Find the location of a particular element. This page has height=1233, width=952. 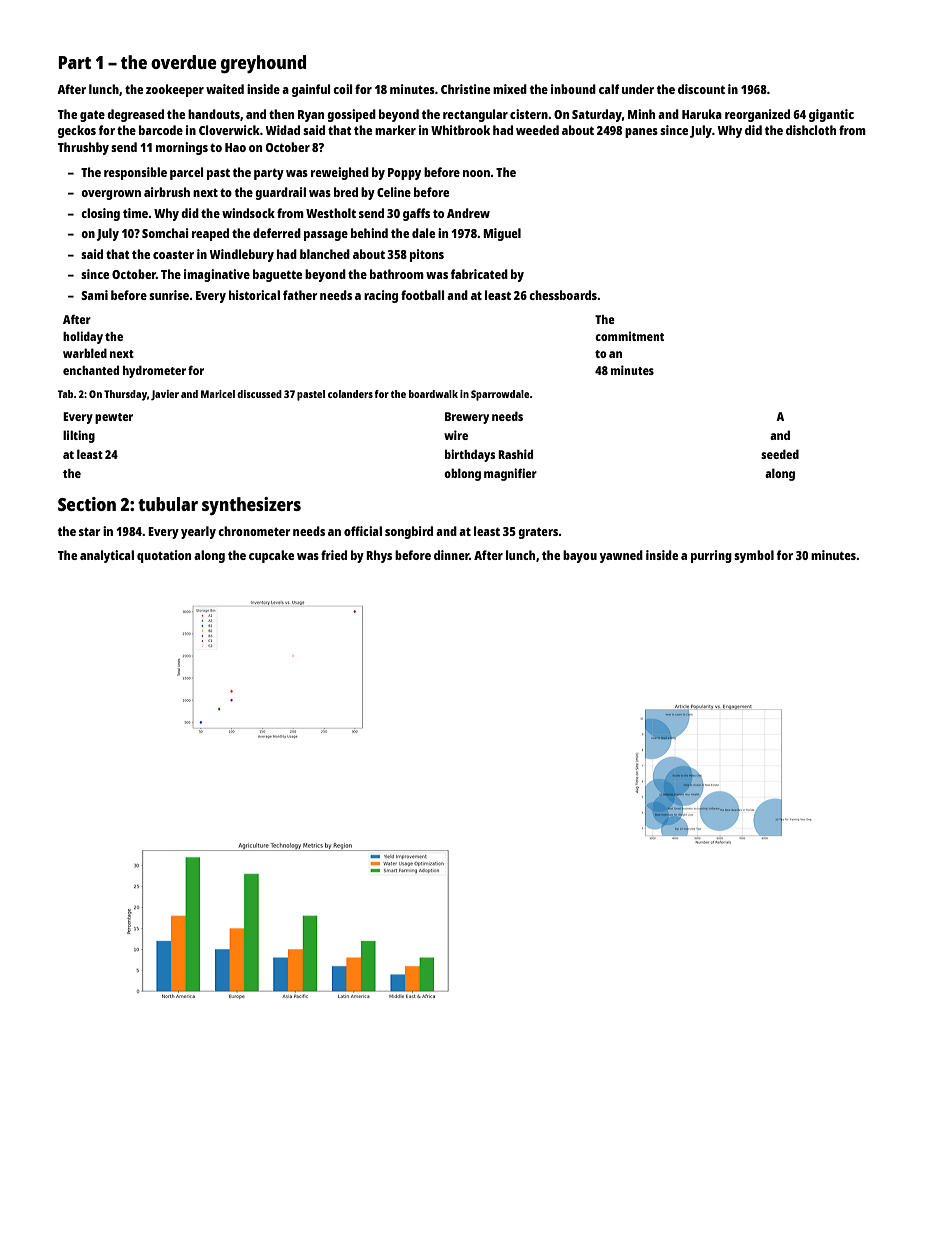

coil is located at coordinates (342, 89).
